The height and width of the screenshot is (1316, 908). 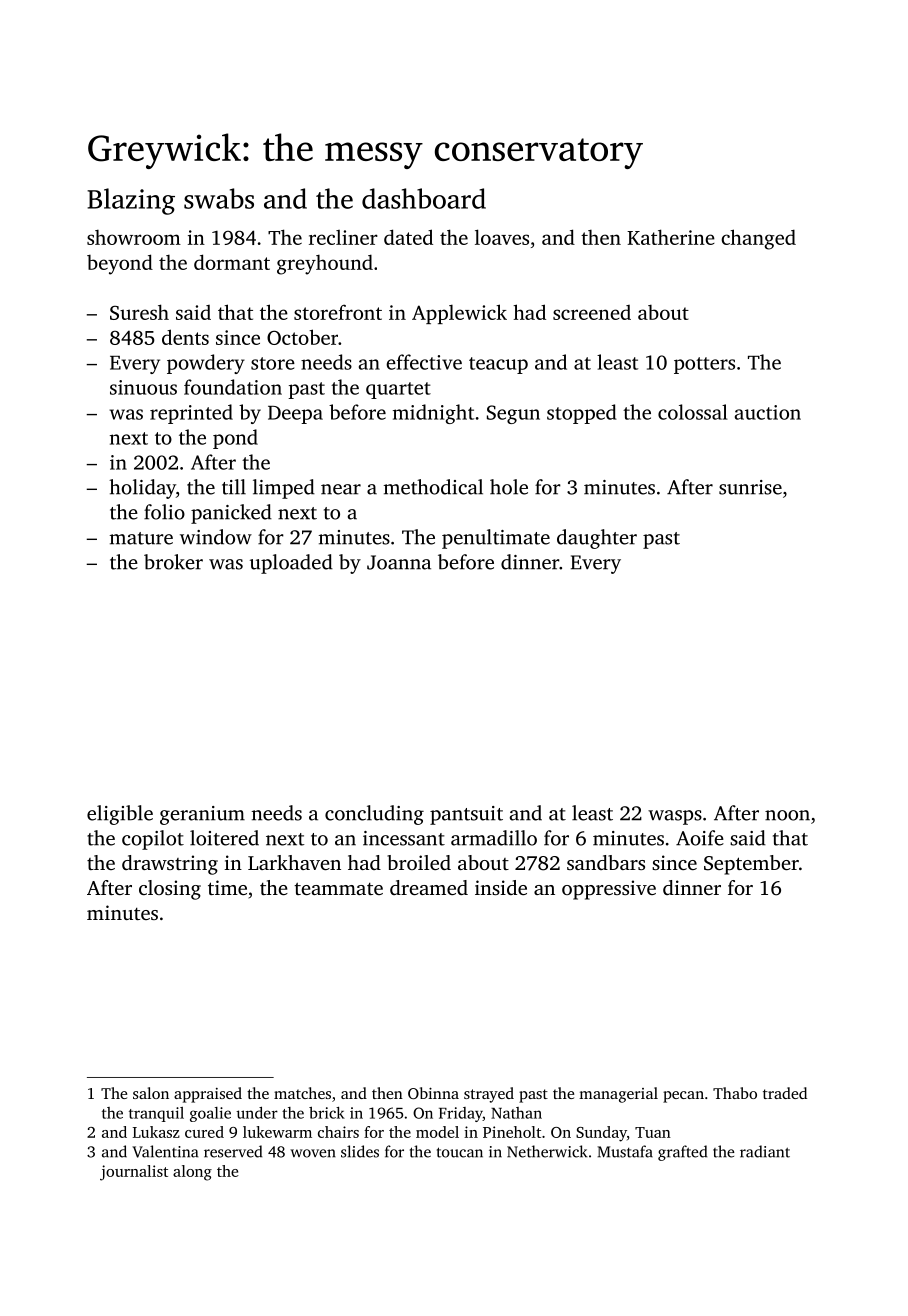 I want to click on wasps, so click(x=675, y=817).
